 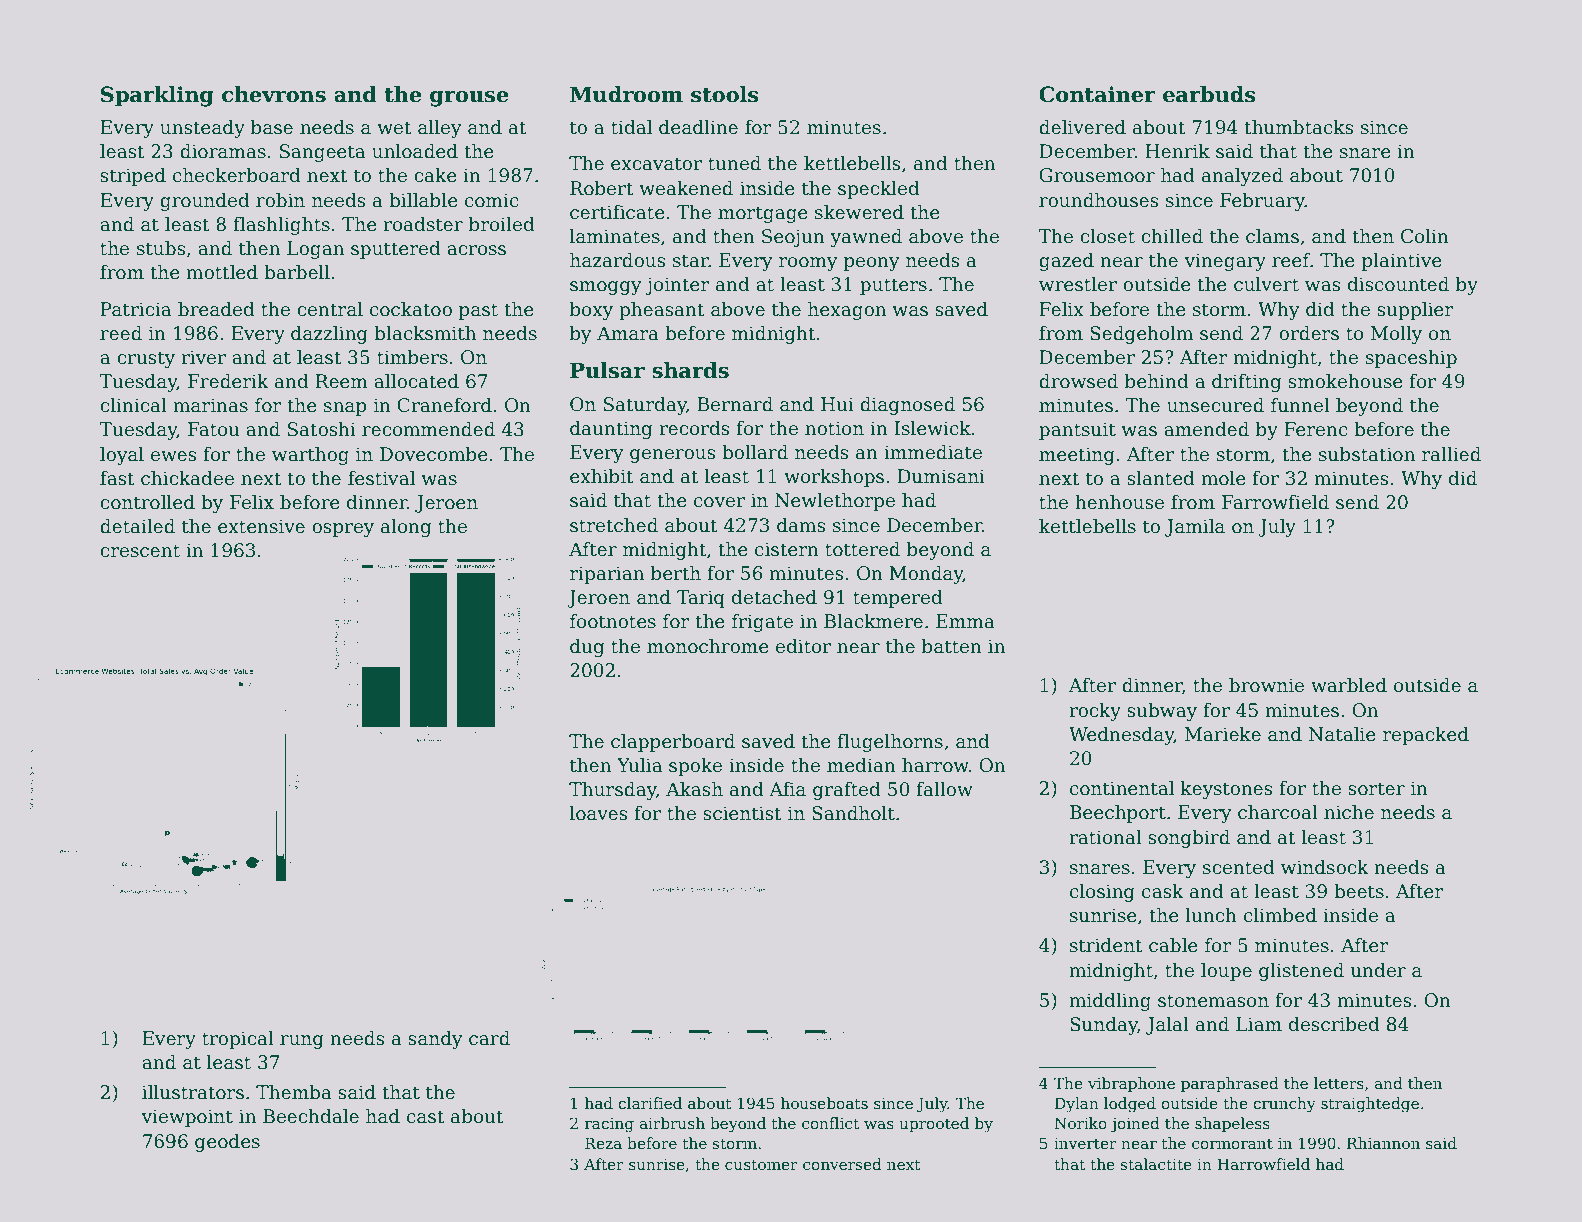 What do you see at coordinates (238, 1040) in the page?
I see `tropical` at bounding box center [238, 1040].
